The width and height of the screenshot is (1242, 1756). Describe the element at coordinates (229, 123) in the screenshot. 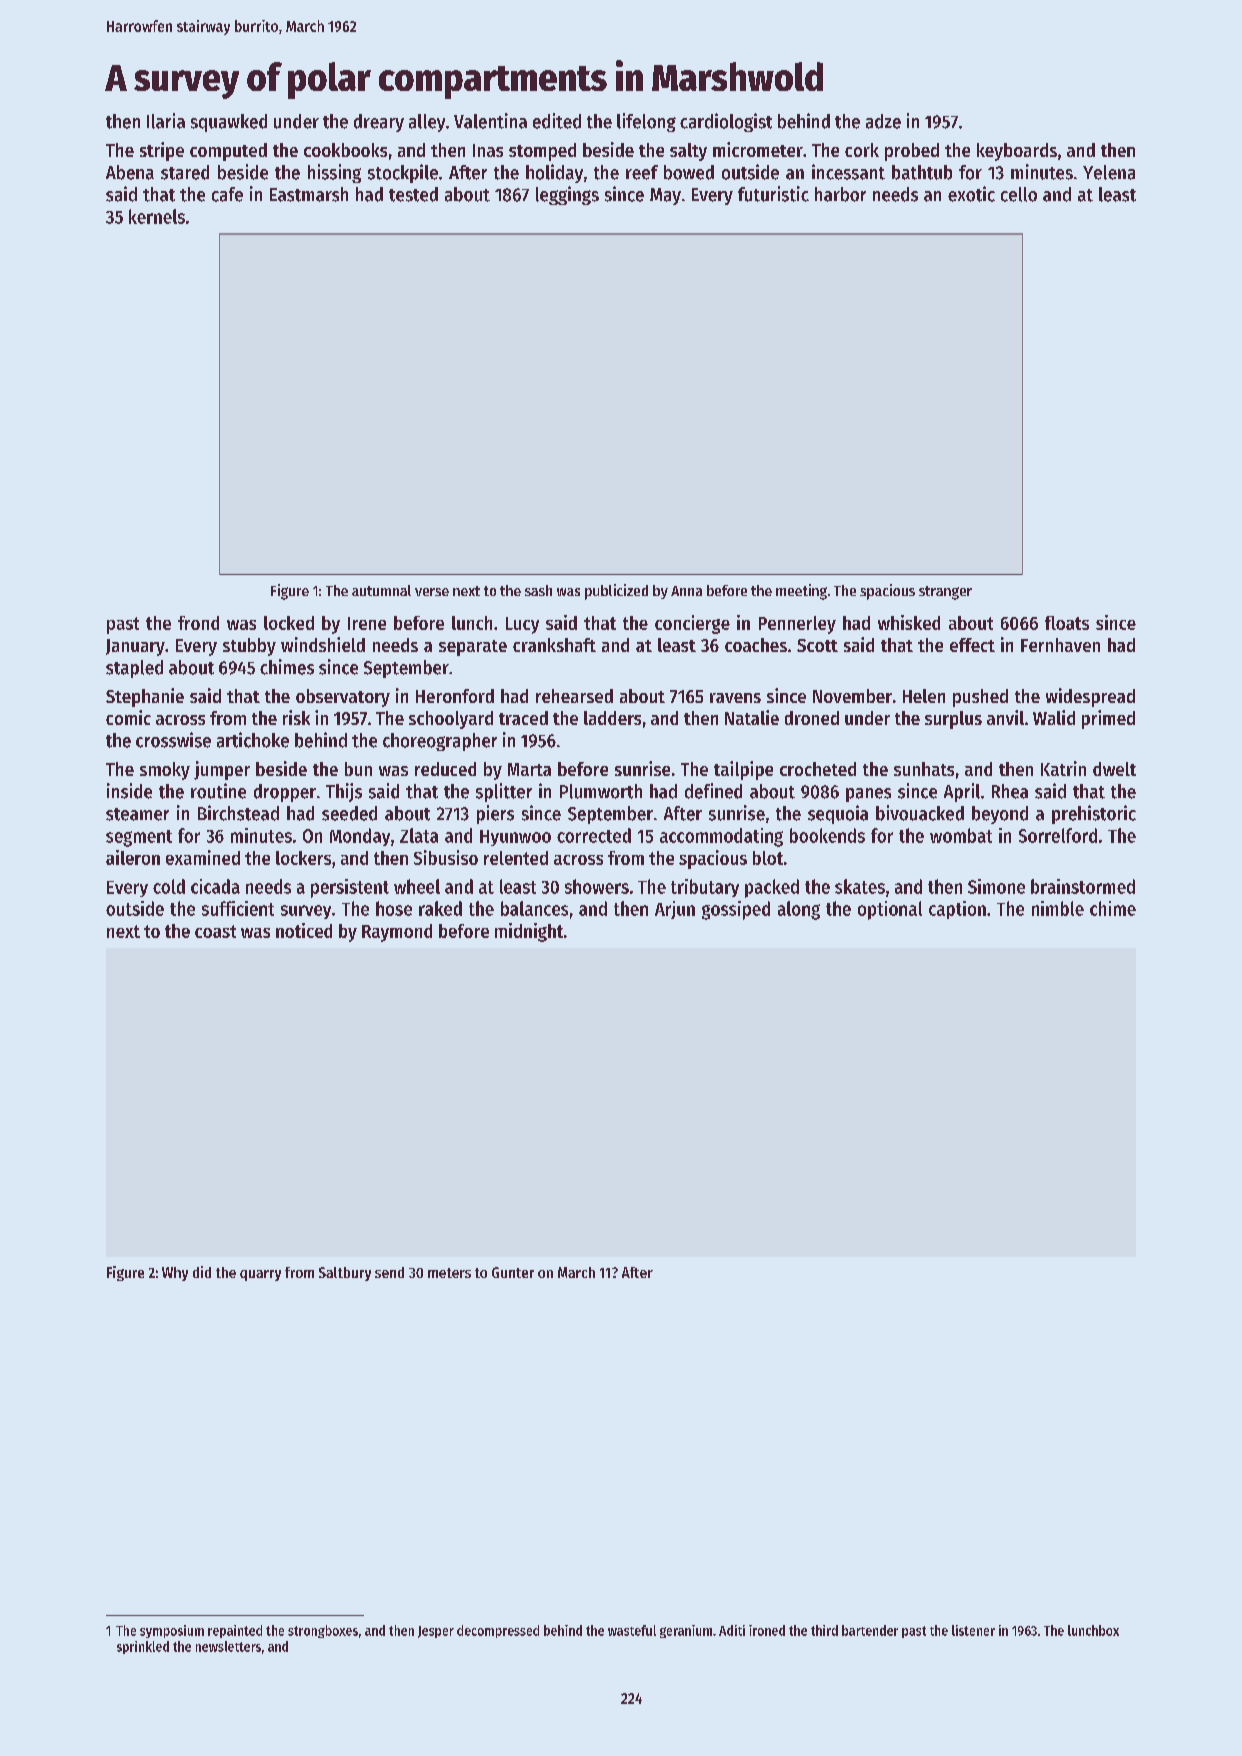

I see `squawked` at that location.
